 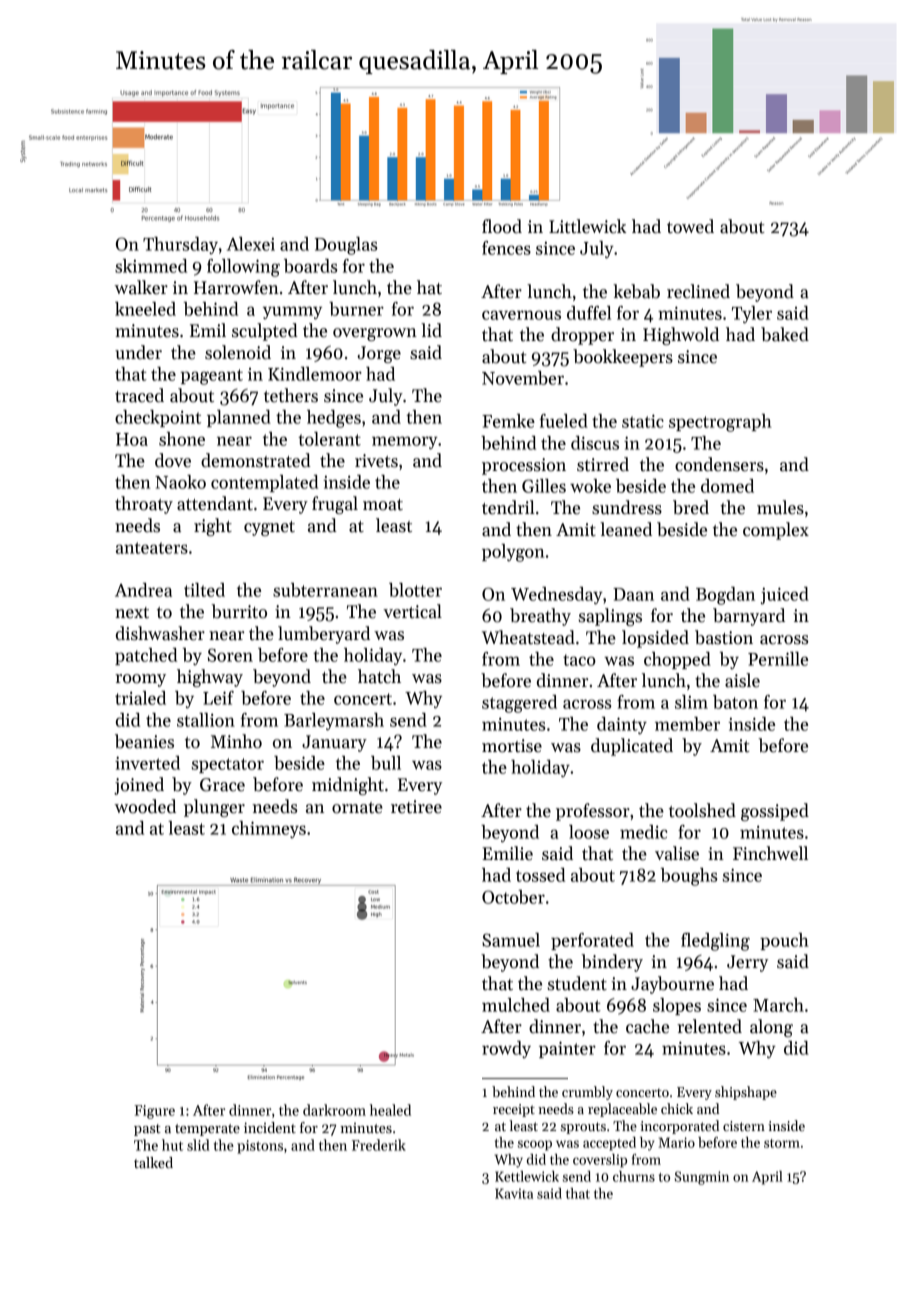 What do you see at coordinates (544, 486) in the page?
I see `Gilles` at bounding box center [544, 486].
